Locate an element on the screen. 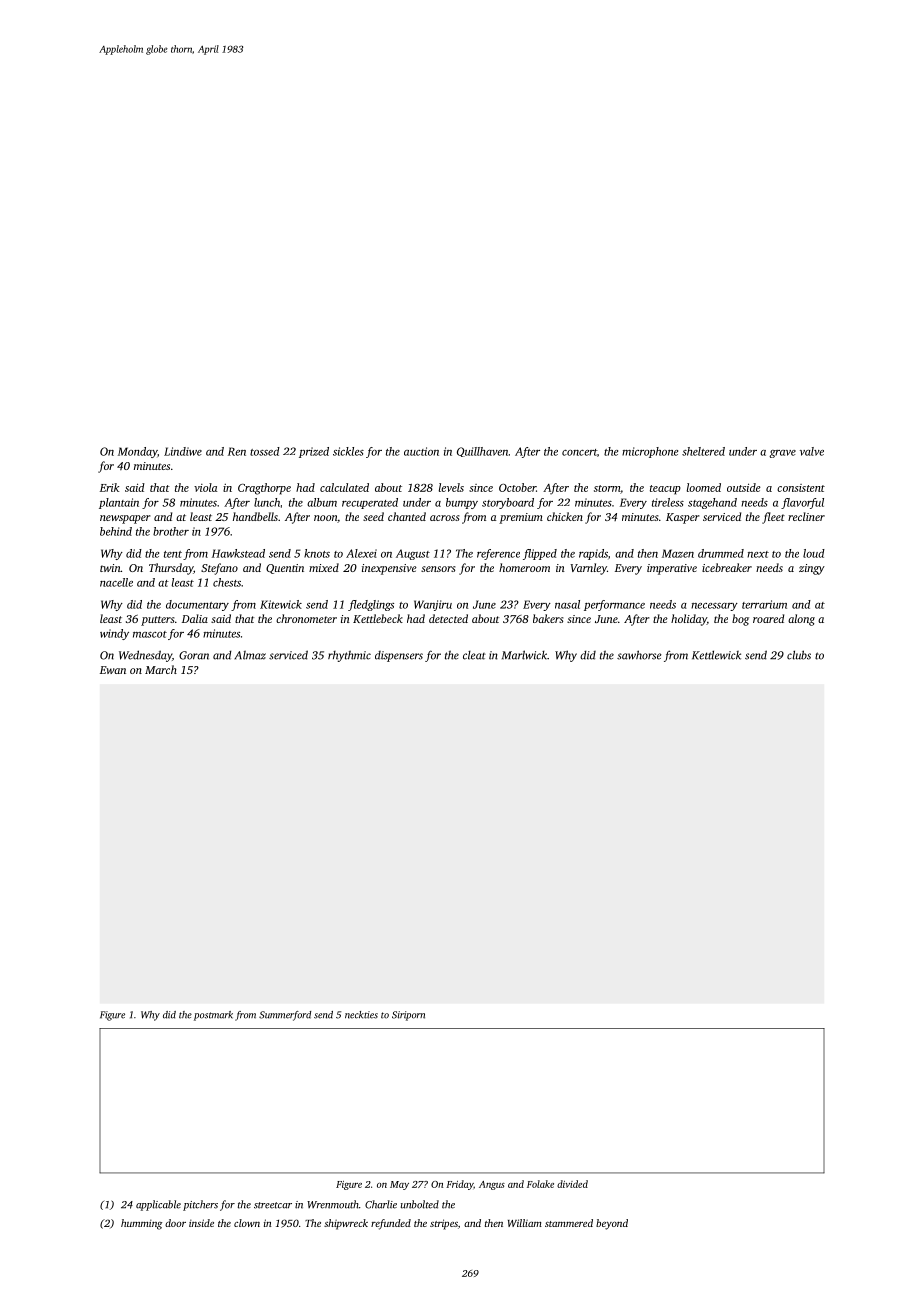  flipped is located at coordinates (540, 554).
